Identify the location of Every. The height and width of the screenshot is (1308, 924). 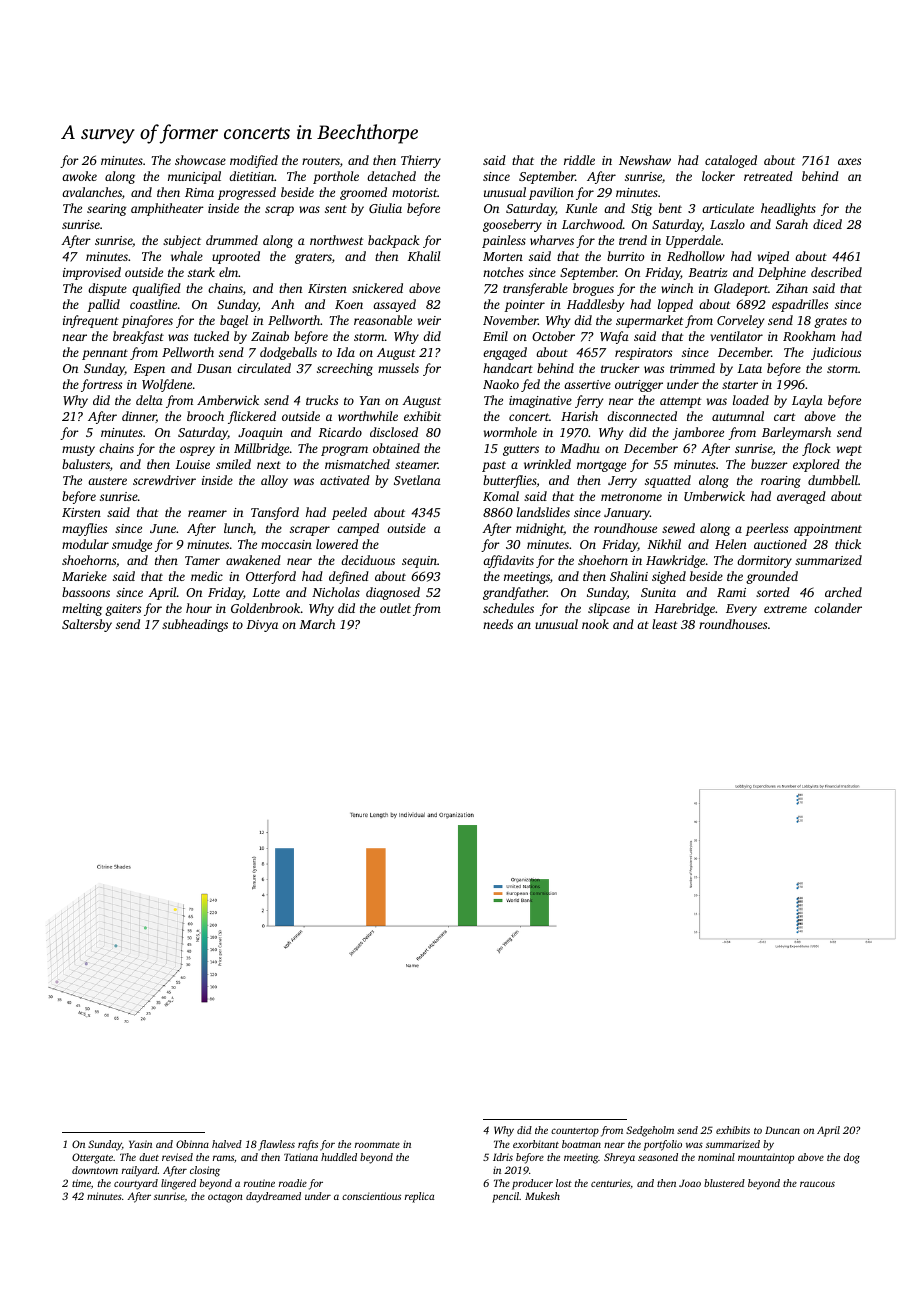
(741, 610).
